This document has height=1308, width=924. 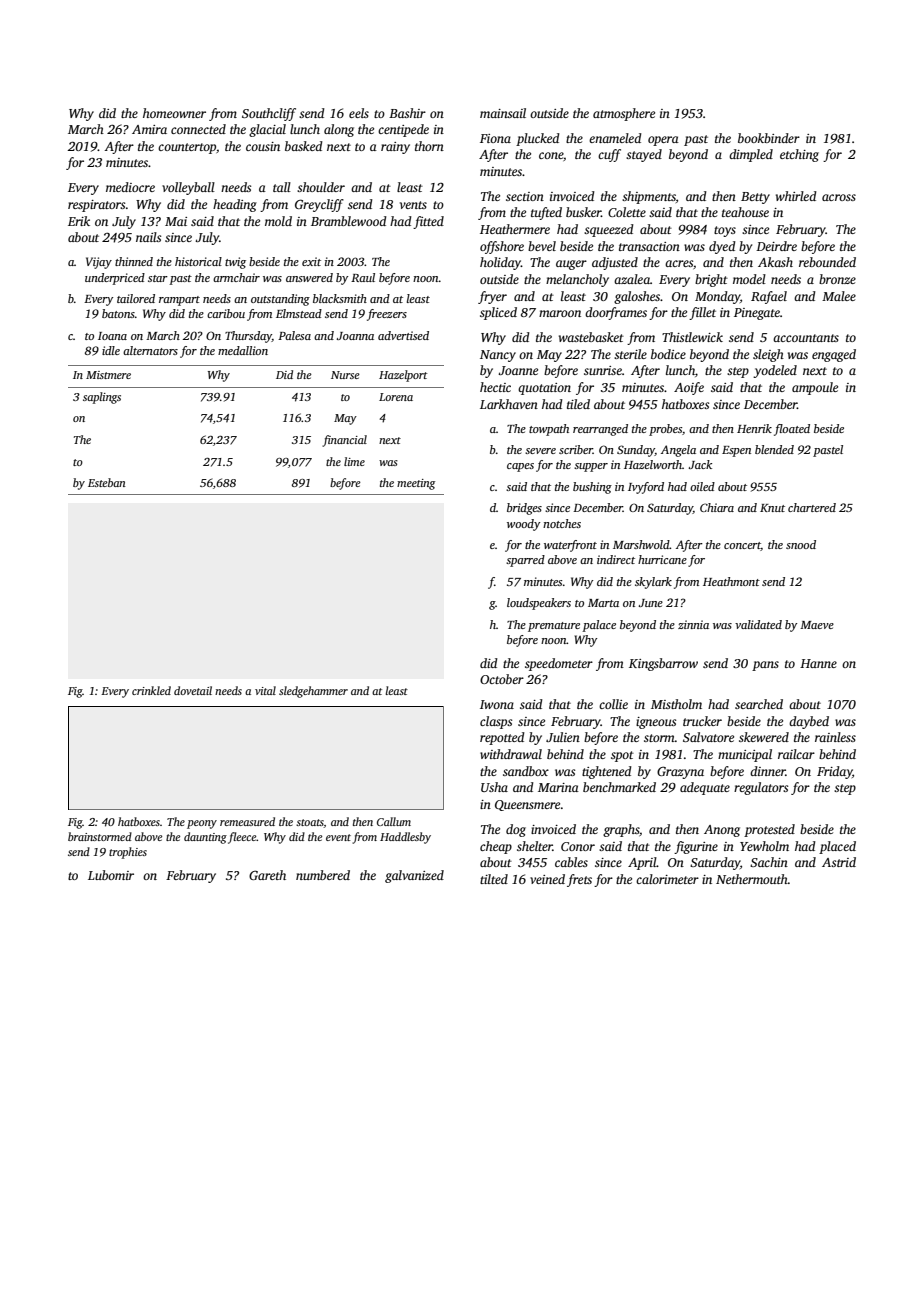 I want to click on bookbinder, so click(x=769, y=138).
